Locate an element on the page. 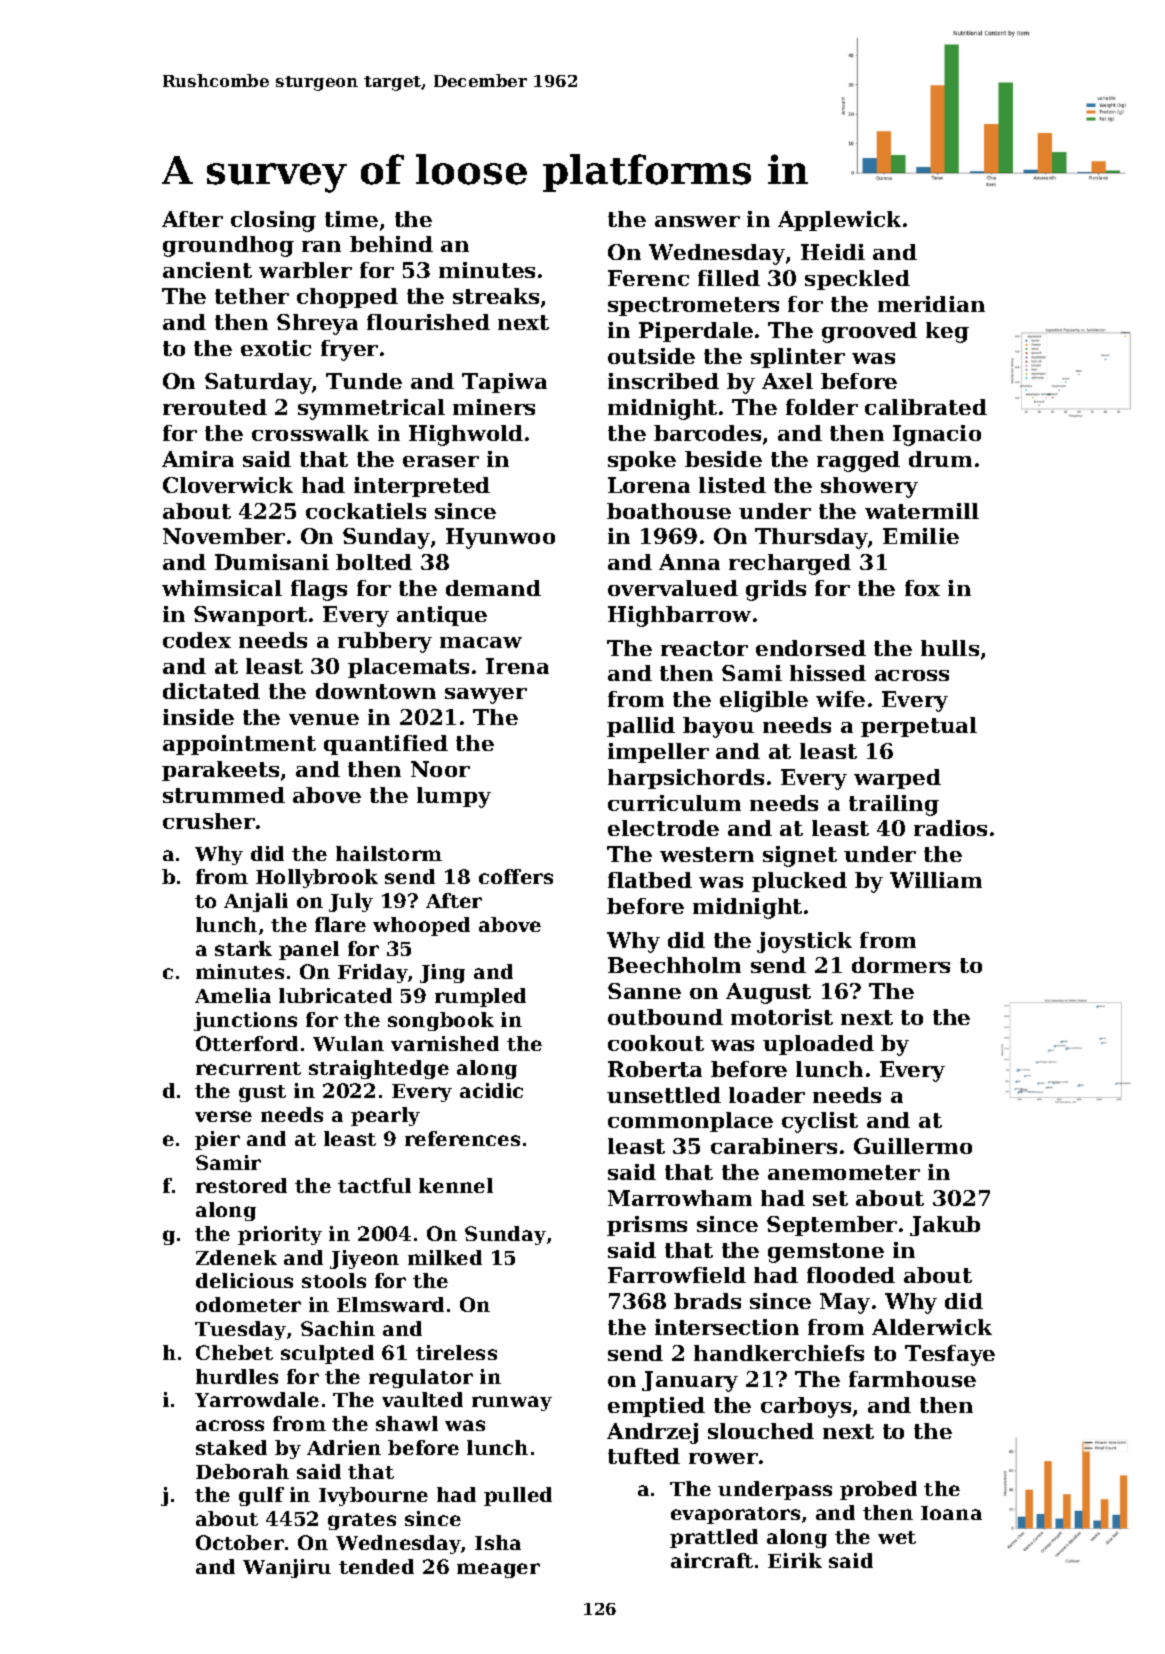  Wanjiru is located at coordinates (287, 1568).
